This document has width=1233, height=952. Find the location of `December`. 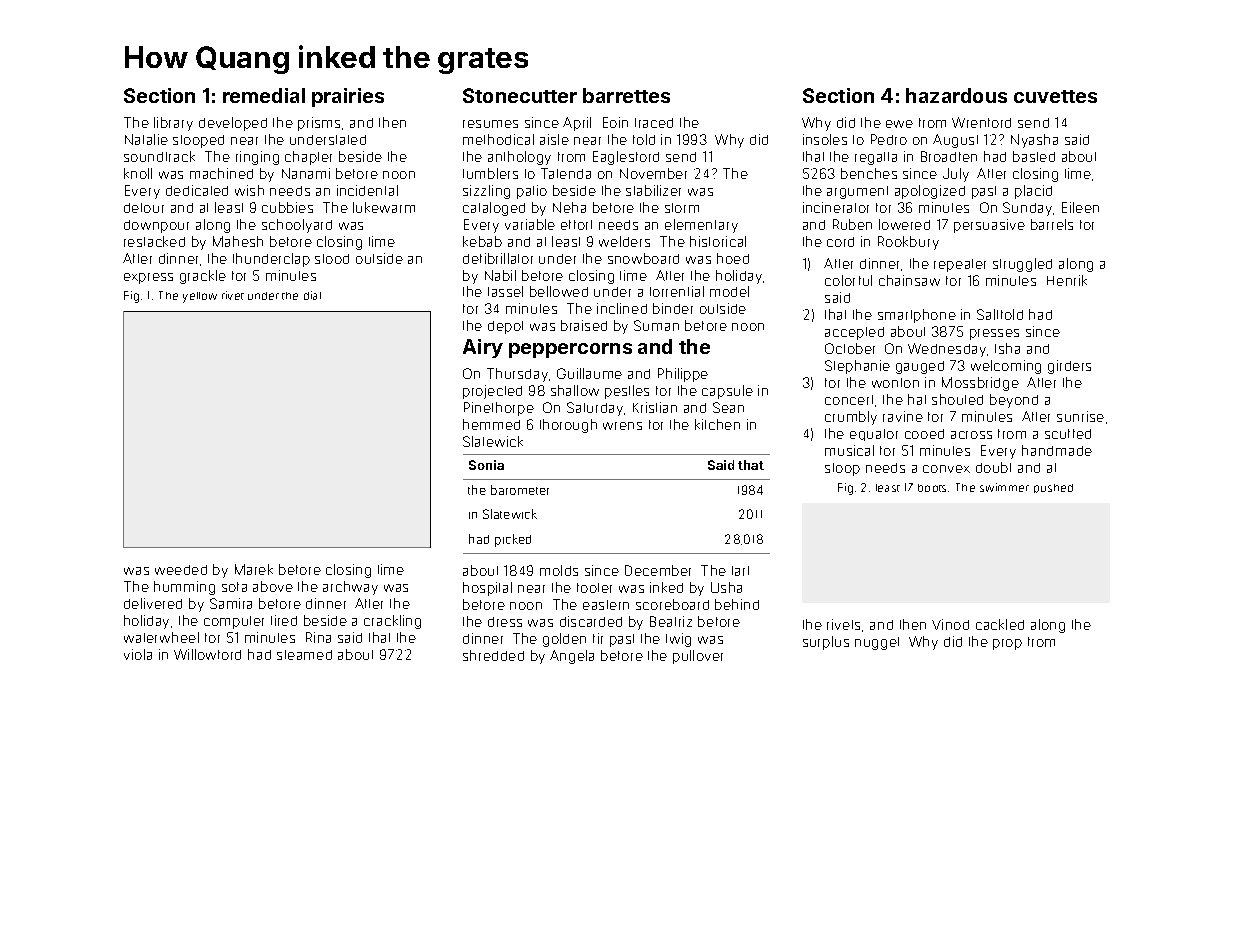

December is located at coordinates (658, 570).
